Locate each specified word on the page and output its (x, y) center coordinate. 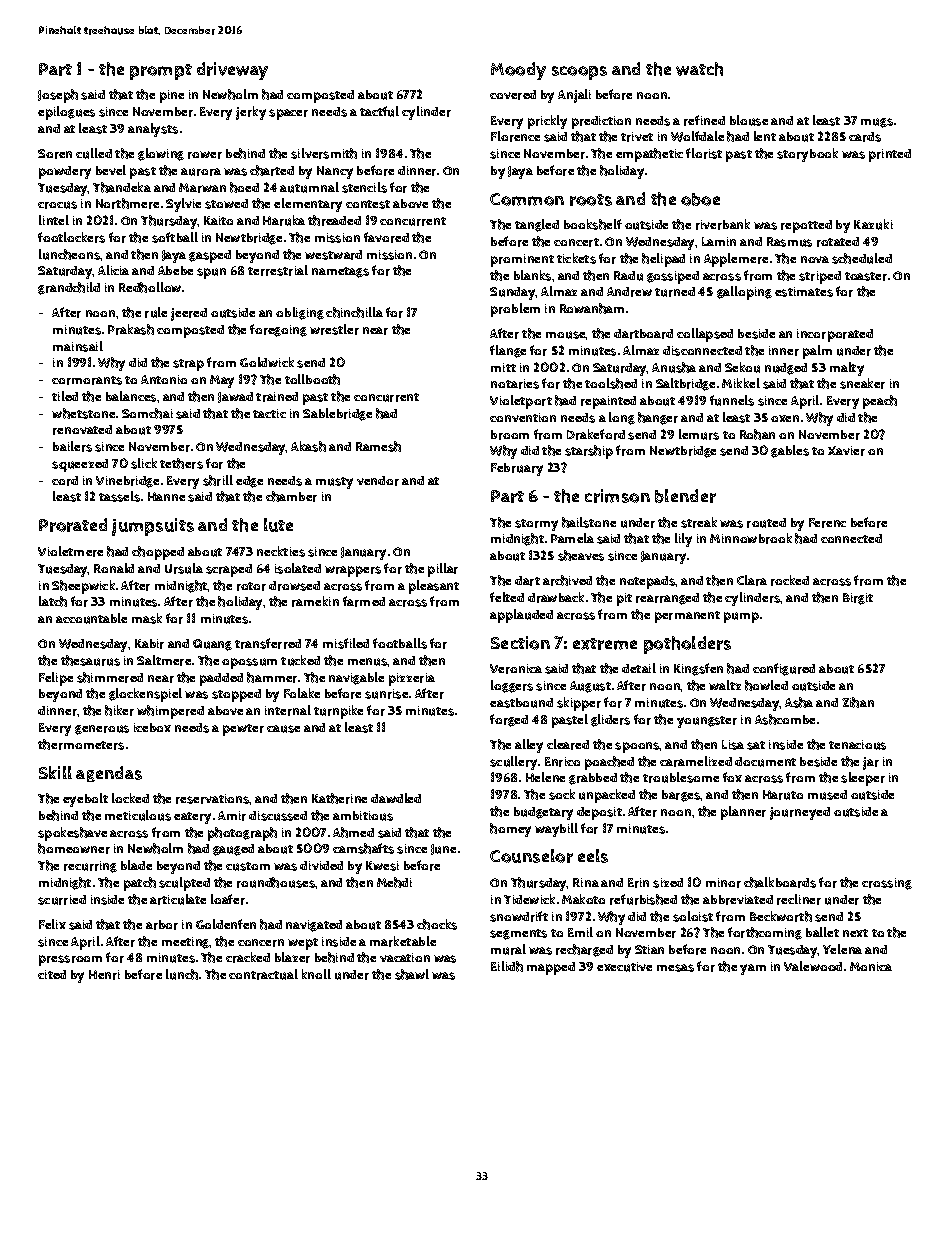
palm (817, 352)
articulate (178, 899)
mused (827, 795)
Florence (515, 136)
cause (283, 729)
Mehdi (394, 882)
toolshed (611, 383)
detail (639, 668)
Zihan (858, 702)
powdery (65, 172)
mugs (877, 123)
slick (144, 463)
